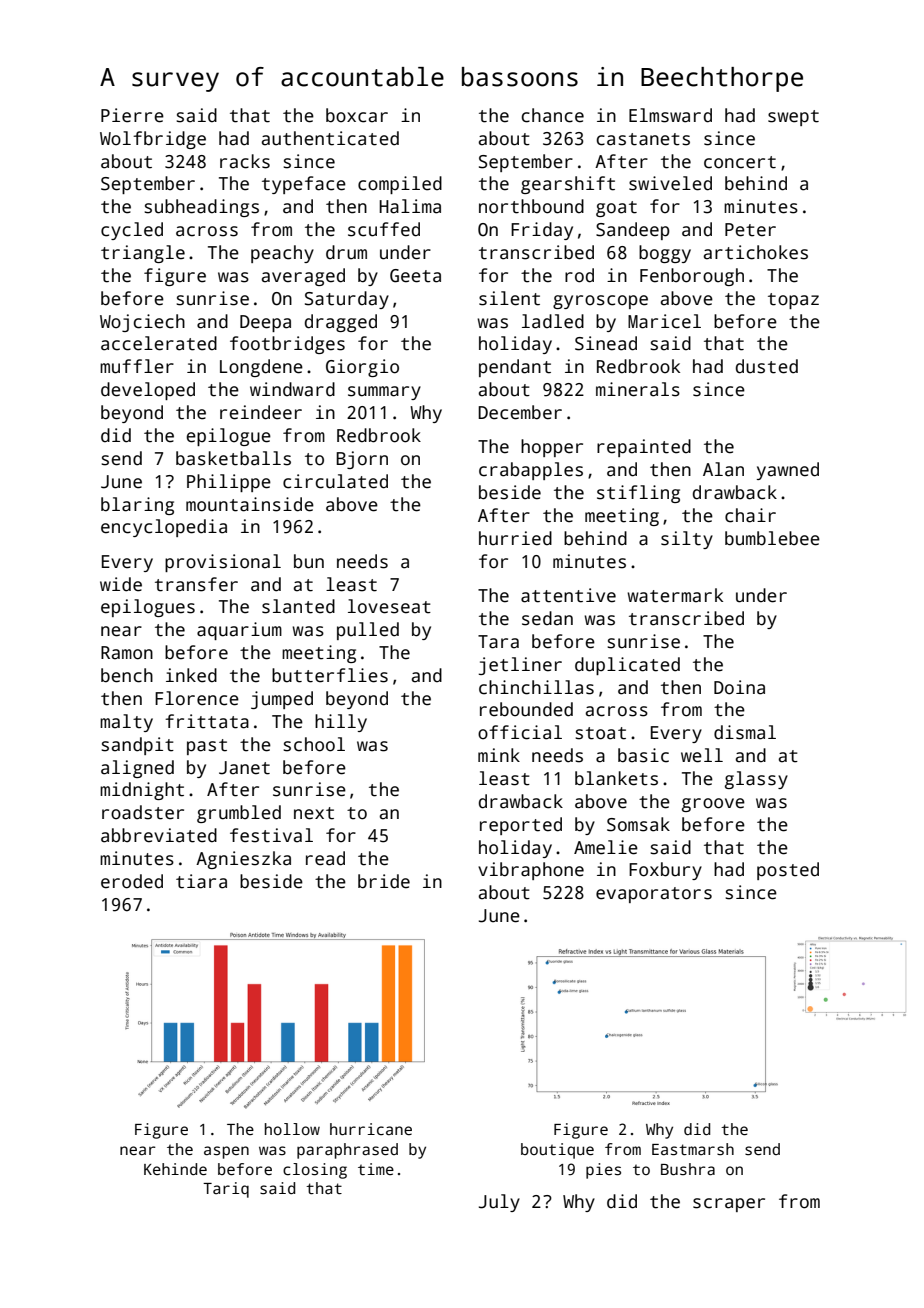  Describe the element at coordinates (531, 206) in the screenshot. I see `northbound` at that location.
